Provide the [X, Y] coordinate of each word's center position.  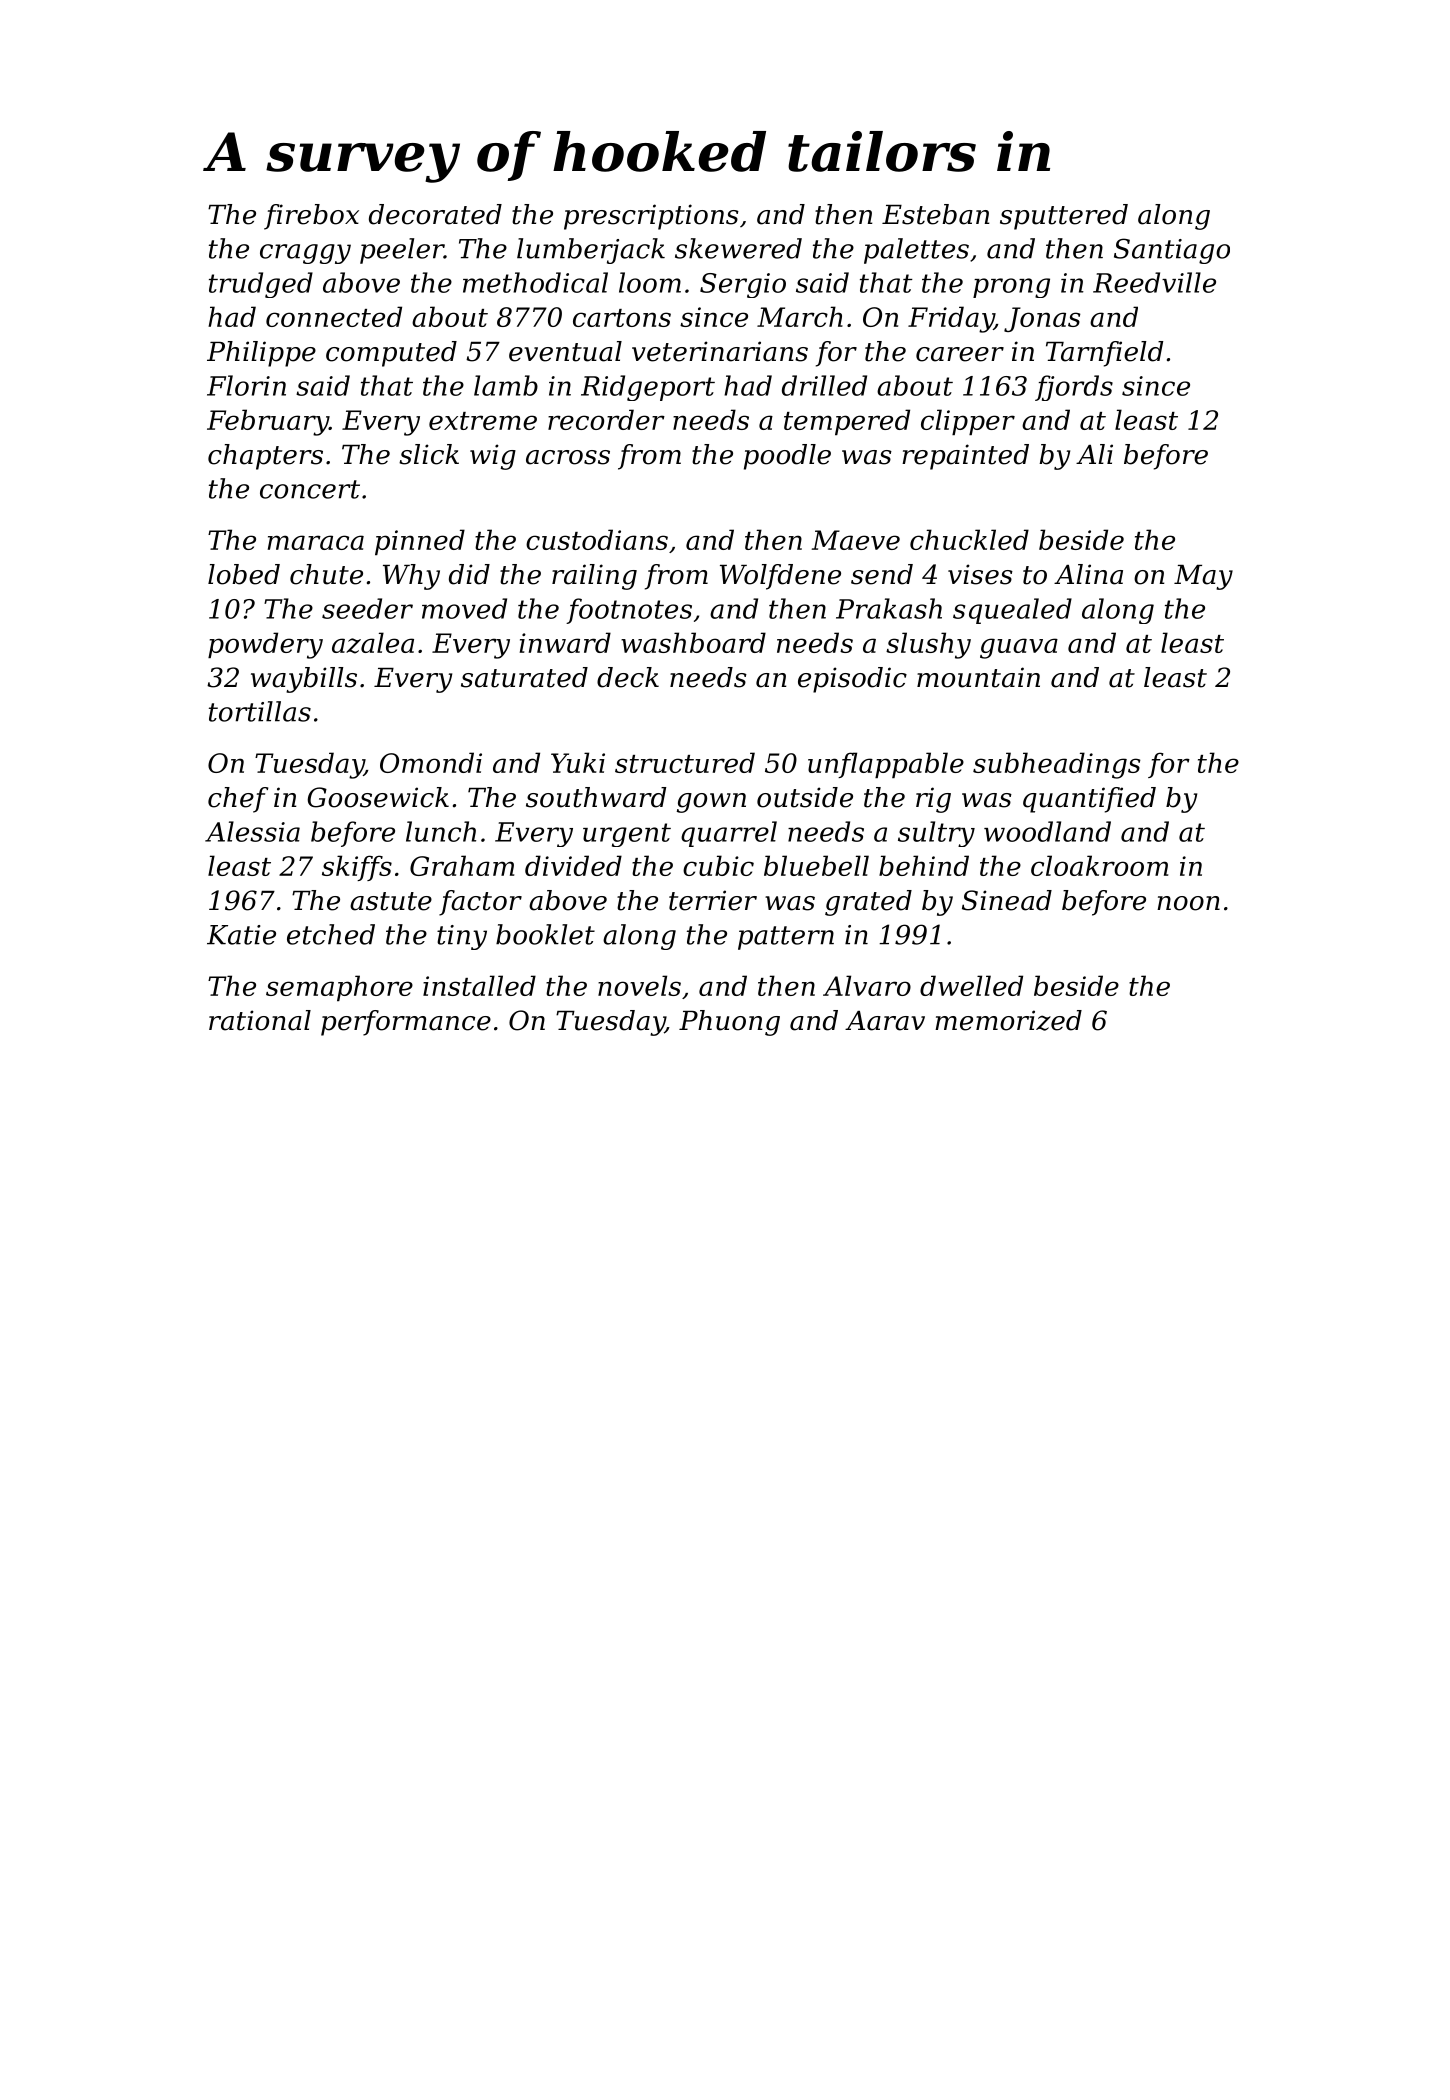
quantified [1089, 800]
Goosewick [378, 797]
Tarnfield [1104, 354]
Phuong [729, 1023]
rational [260, 1020]
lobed [244, 574]
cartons [622, 318]
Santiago [1172, 251]
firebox [311, 217]
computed [391, 354]
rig [933, 800]
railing [594, 577]
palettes [916, 251]
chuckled [969, 539]
